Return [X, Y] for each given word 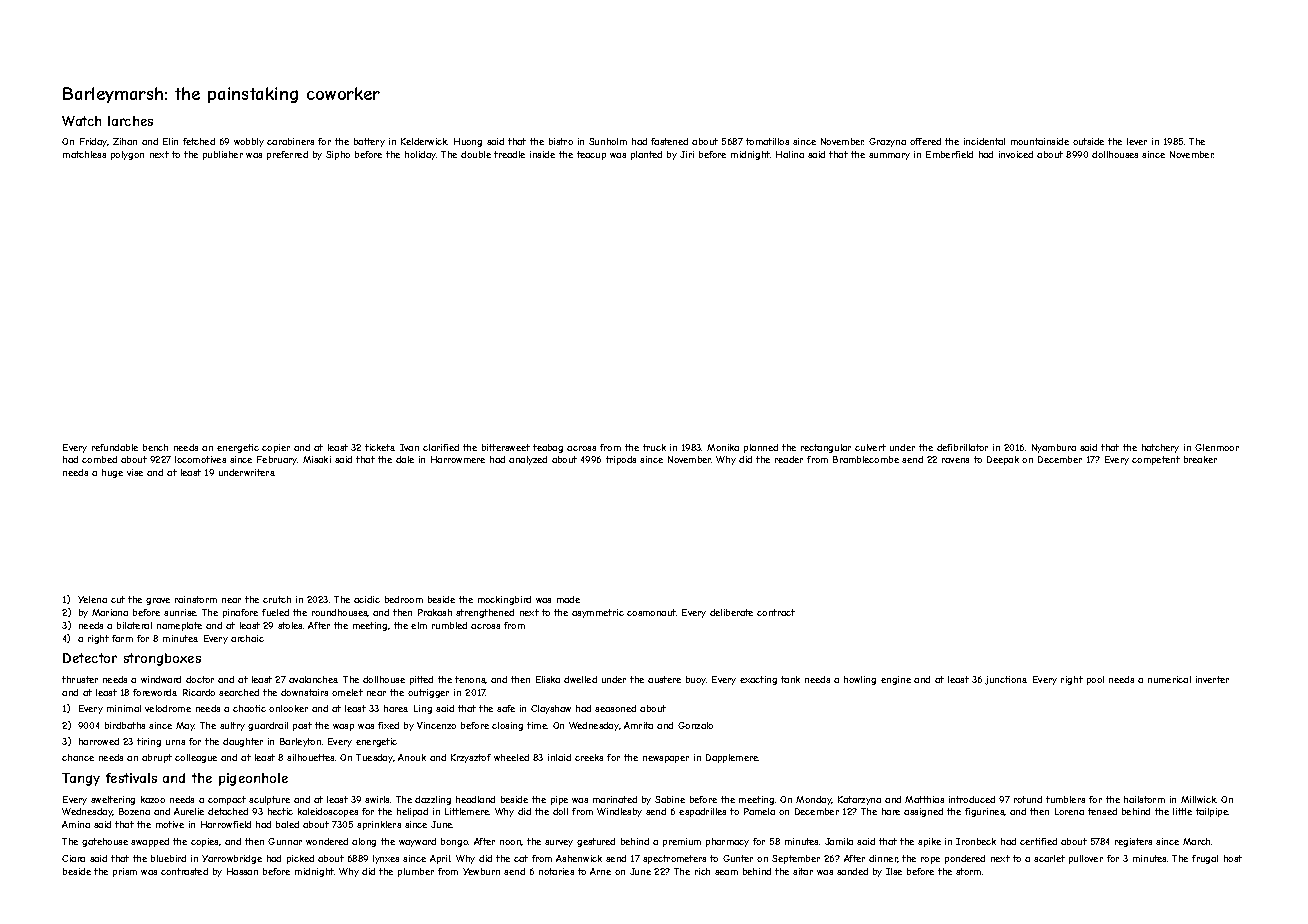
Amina [76, 824]
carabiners [290, 141]
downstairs [304, 692]
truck [654, 447]
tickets [380, 447]
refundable [115, 447]
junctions [1006, 680]
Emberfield [949, 154]
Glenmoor [1217, 447]
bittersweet [506, 447]
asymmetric [598, 613]
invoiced [1016, 154]
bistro [561, 141]
